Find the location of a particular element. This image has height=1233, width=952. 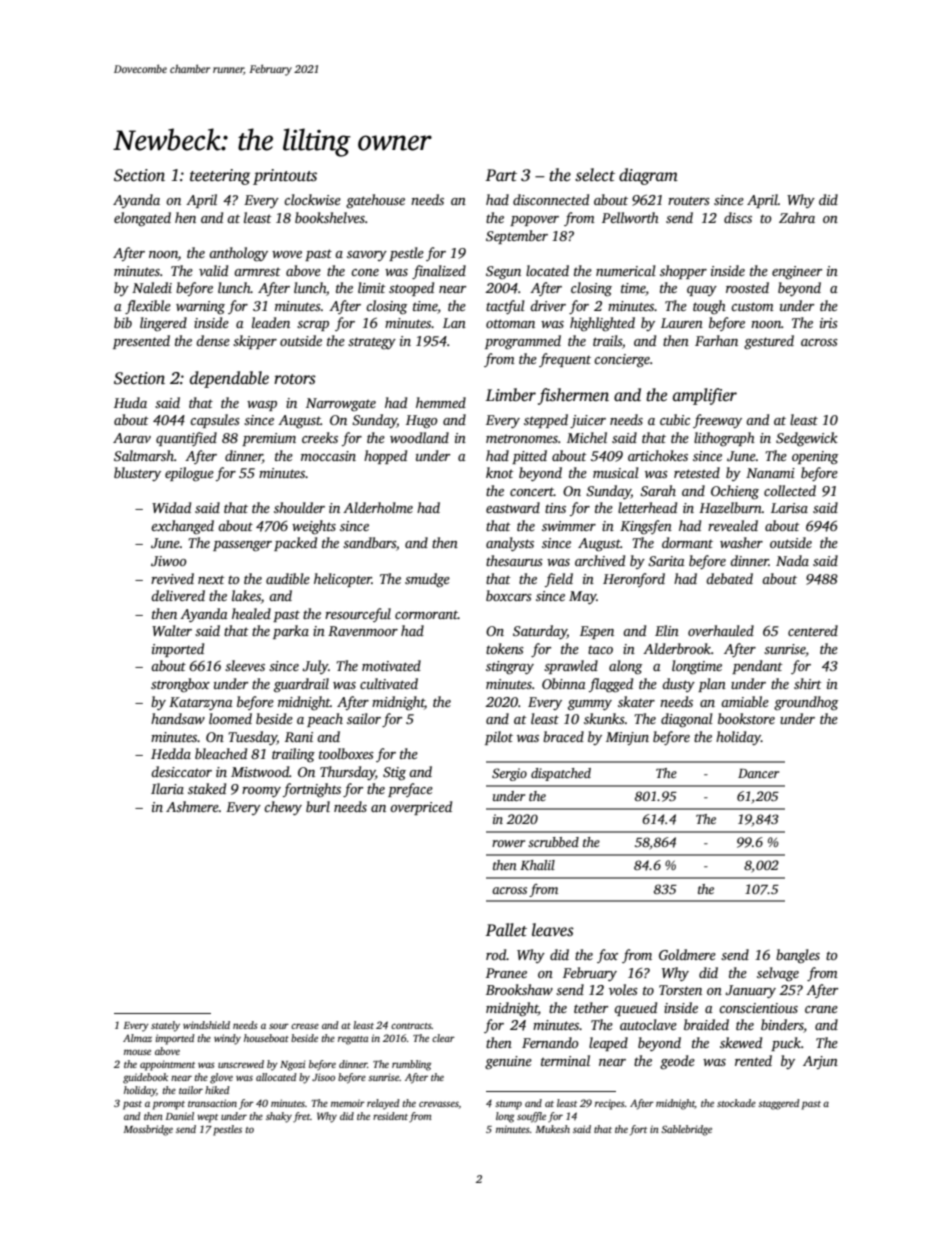

Fernando is located at coordinates (550, 1042).
